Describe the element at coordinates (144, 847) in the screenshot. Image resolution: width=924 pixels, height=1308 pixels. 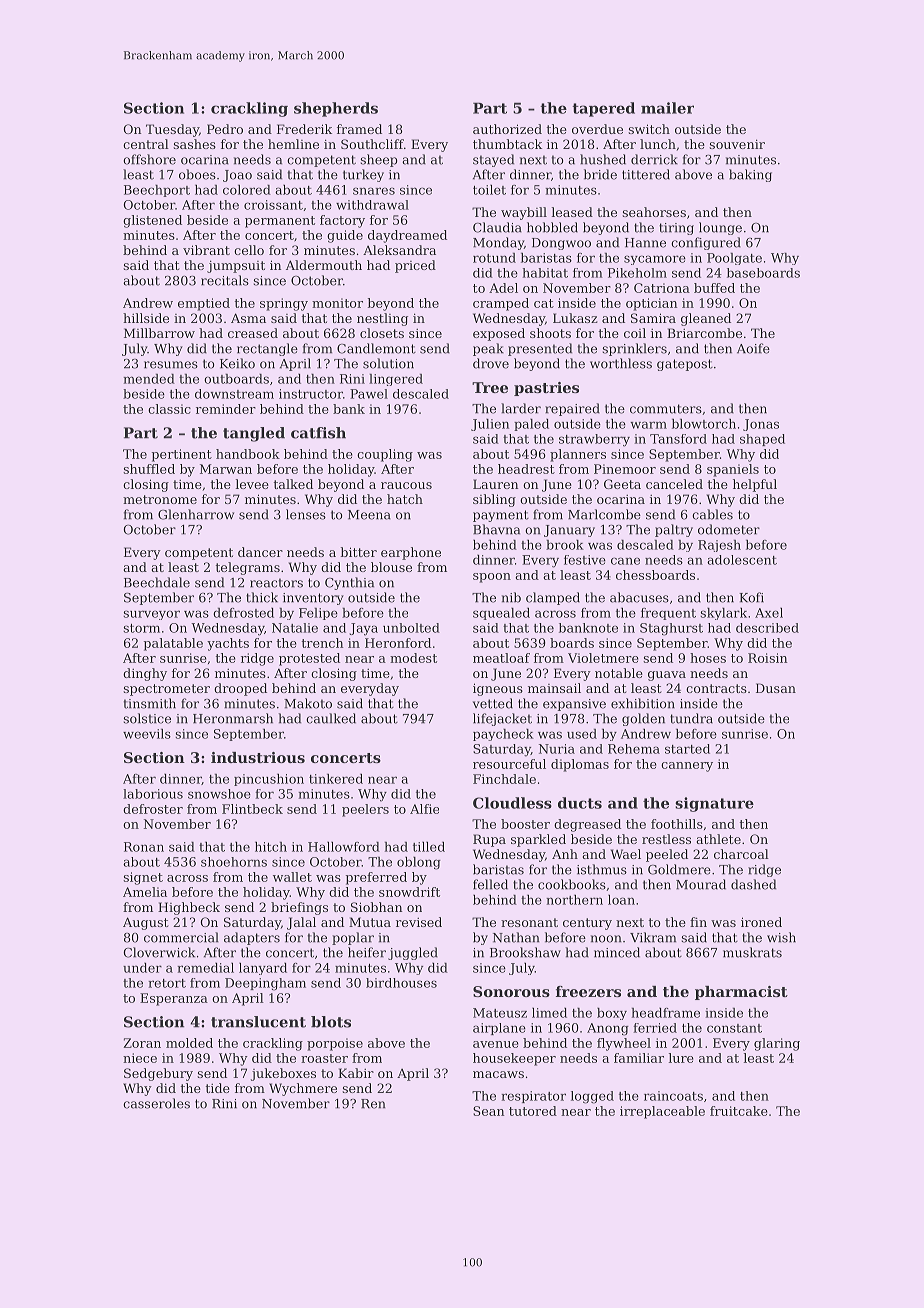
I see `Ronan` at that location.
